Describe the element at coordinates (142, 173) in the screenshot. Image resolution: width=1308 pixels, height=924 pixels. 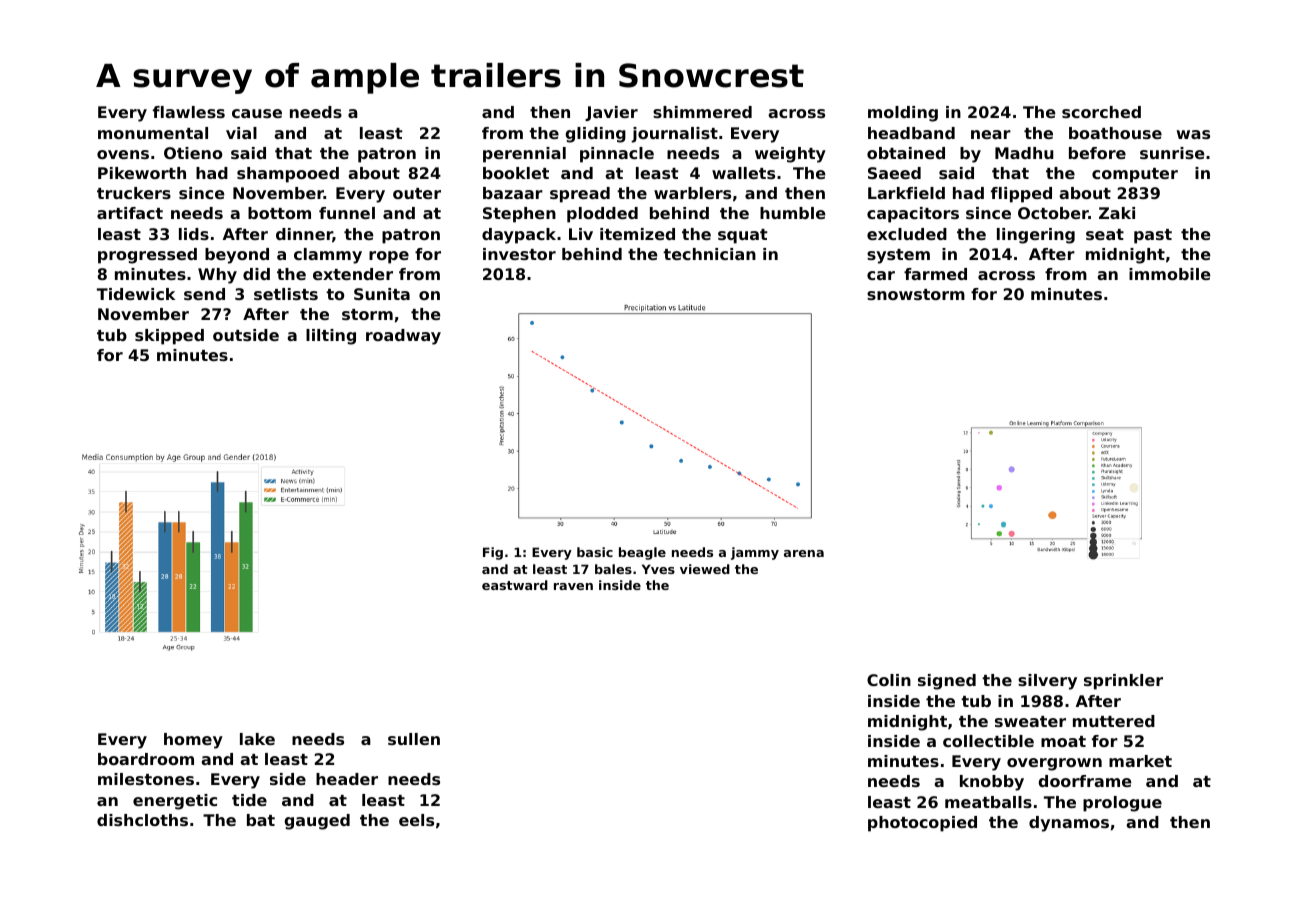
I see `Pikeworth` at that location.
